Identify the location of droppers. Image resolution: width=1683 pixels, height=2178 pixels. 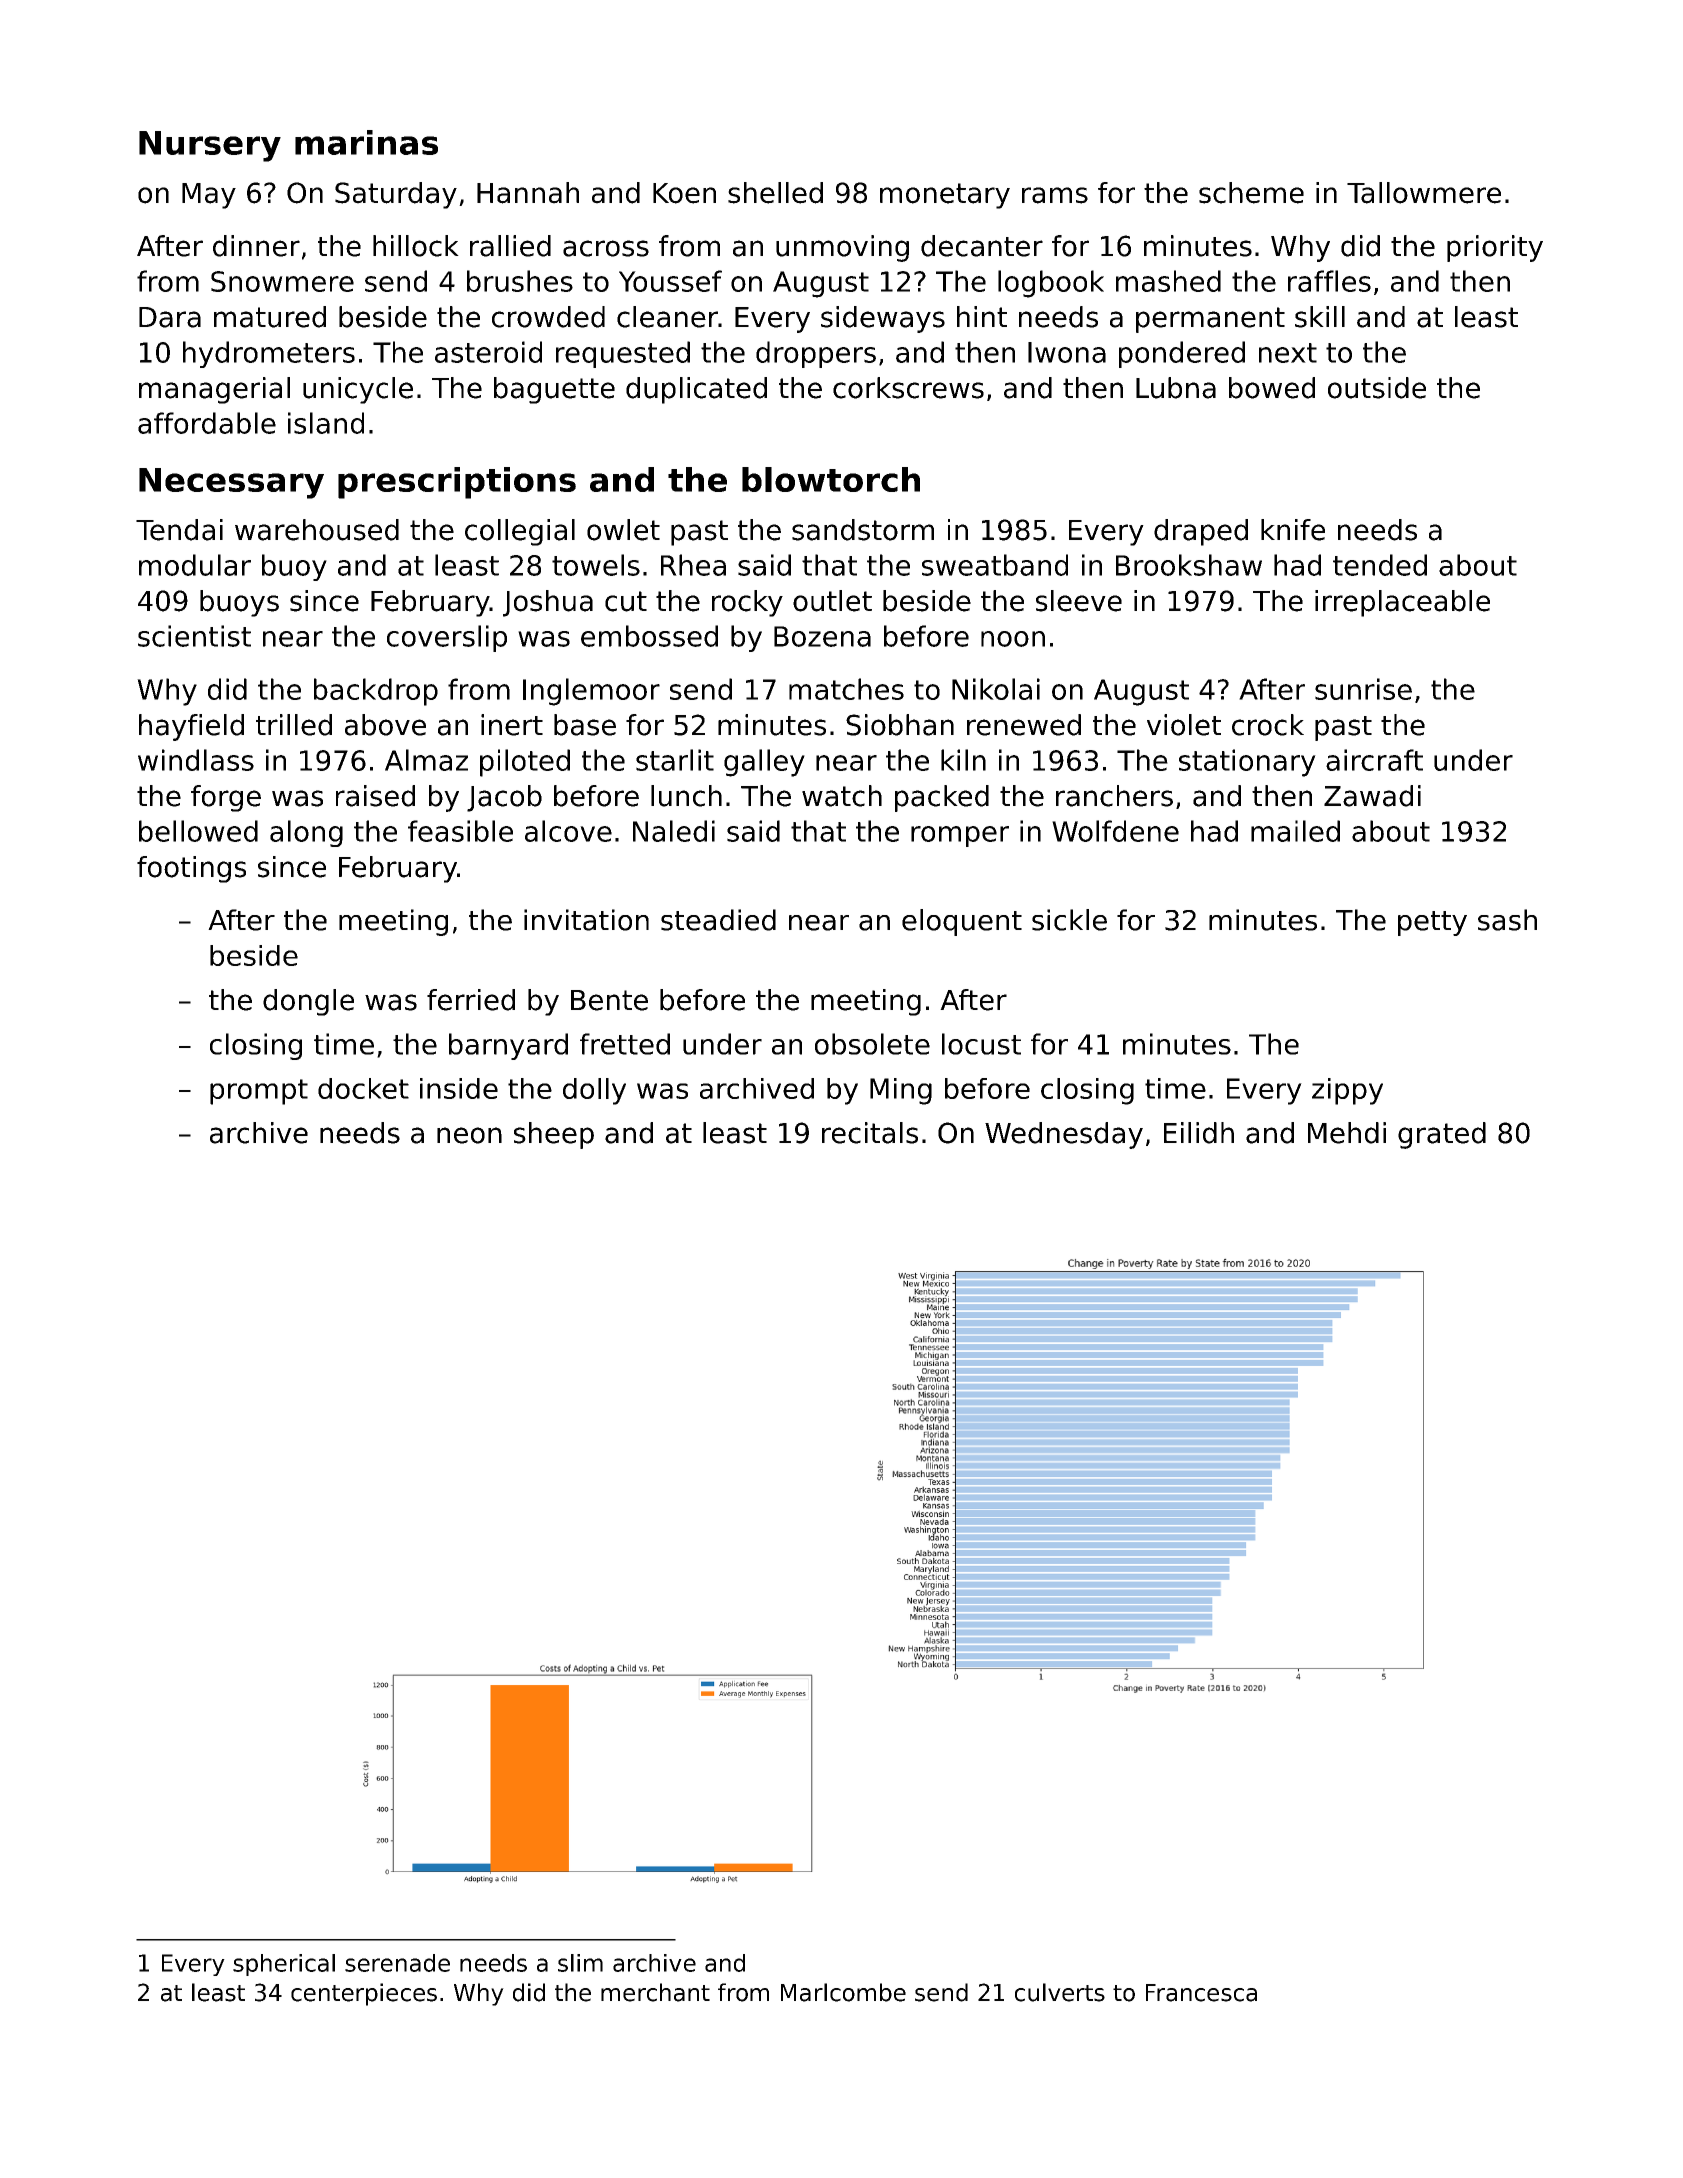
(816, 354).
